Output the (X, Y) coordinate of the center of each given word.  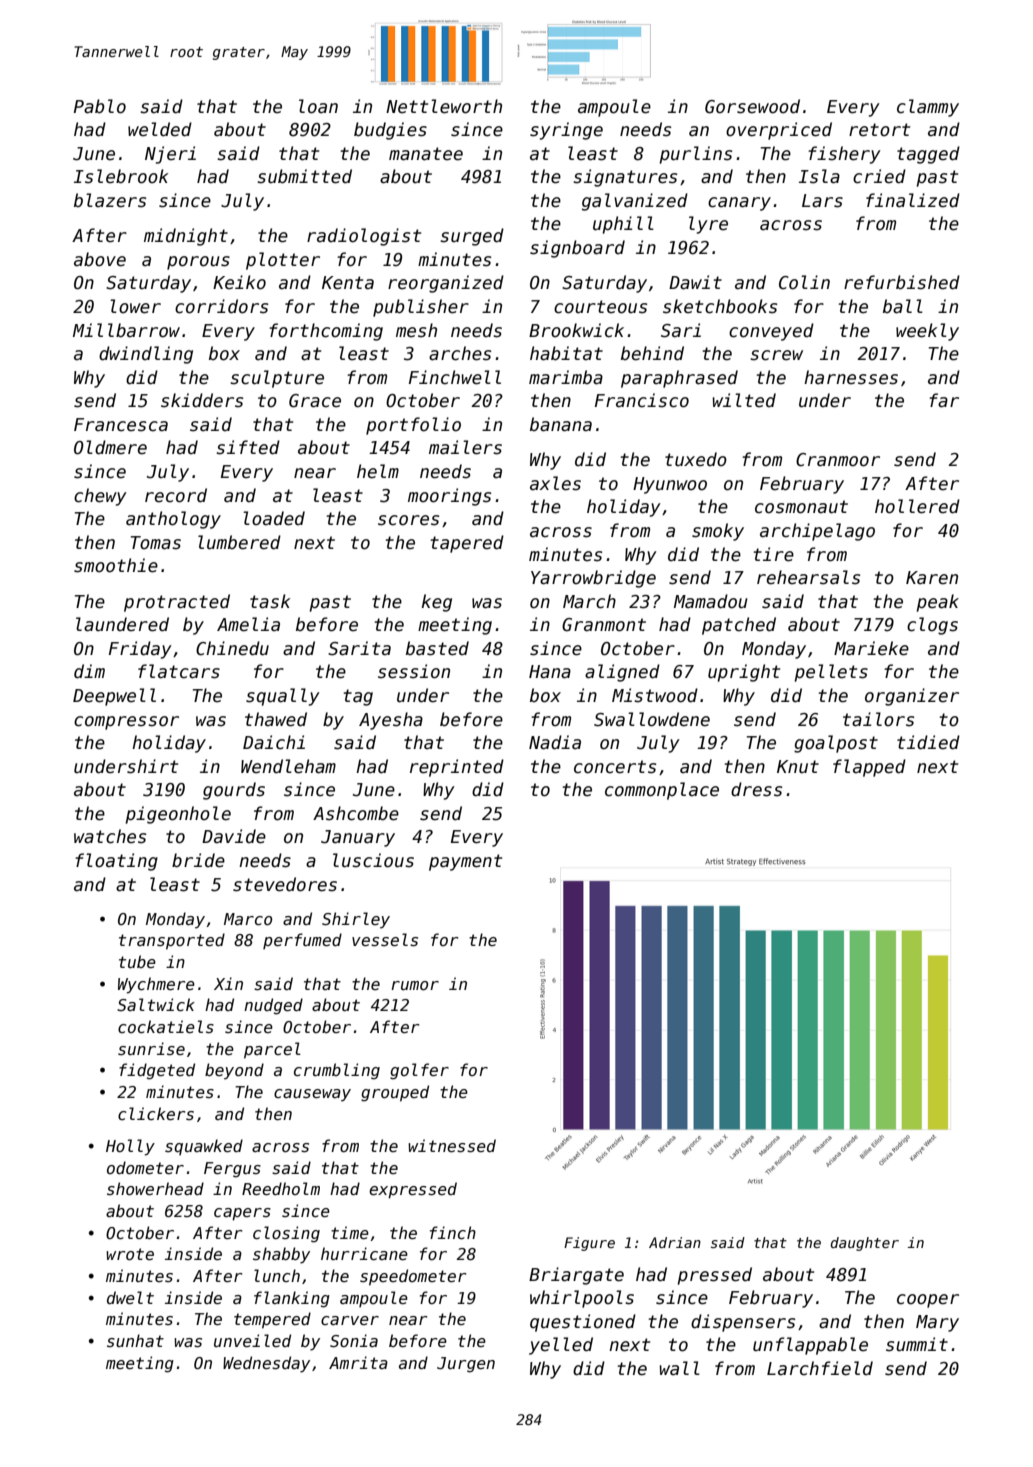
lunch (277, 1275)
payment (465, 862)
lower (135, 306)
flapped (869, 768)
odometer (145, 1167)
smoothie (116, 565)
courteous (600, 307)
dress (756, 789)
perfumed (302, 941)
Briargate (576, 1276)
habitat (566, 353)
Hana (550, 672)
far (944, 400)
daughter (864, 1244)
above (100, 259)
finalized (913, 200)
